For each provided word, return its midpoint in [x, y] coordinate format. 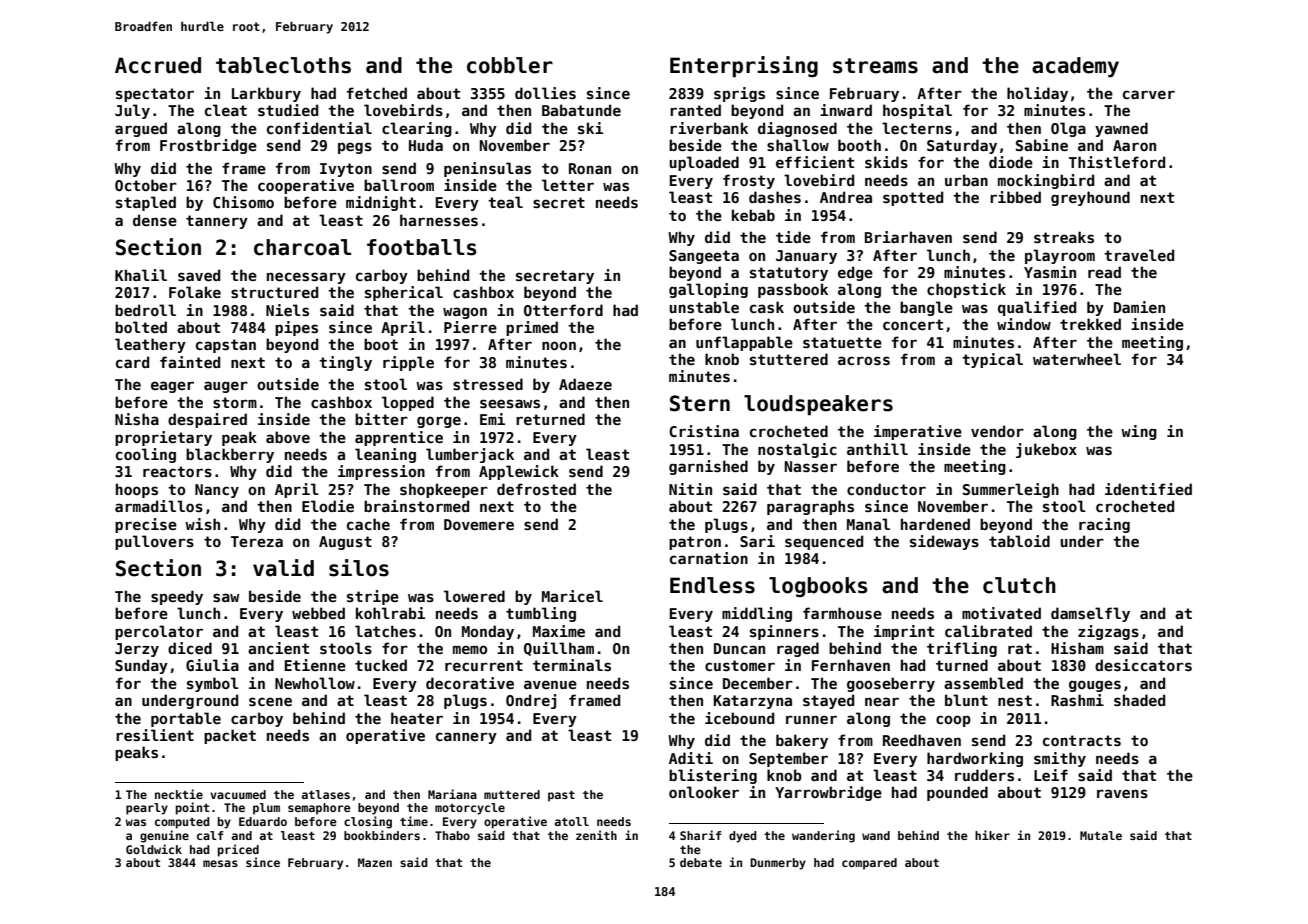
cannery [466, 738]
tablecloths [283, 65]
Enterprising [744, 67]
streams [875, 66]
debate [701, 862]
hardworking [975, 759]
